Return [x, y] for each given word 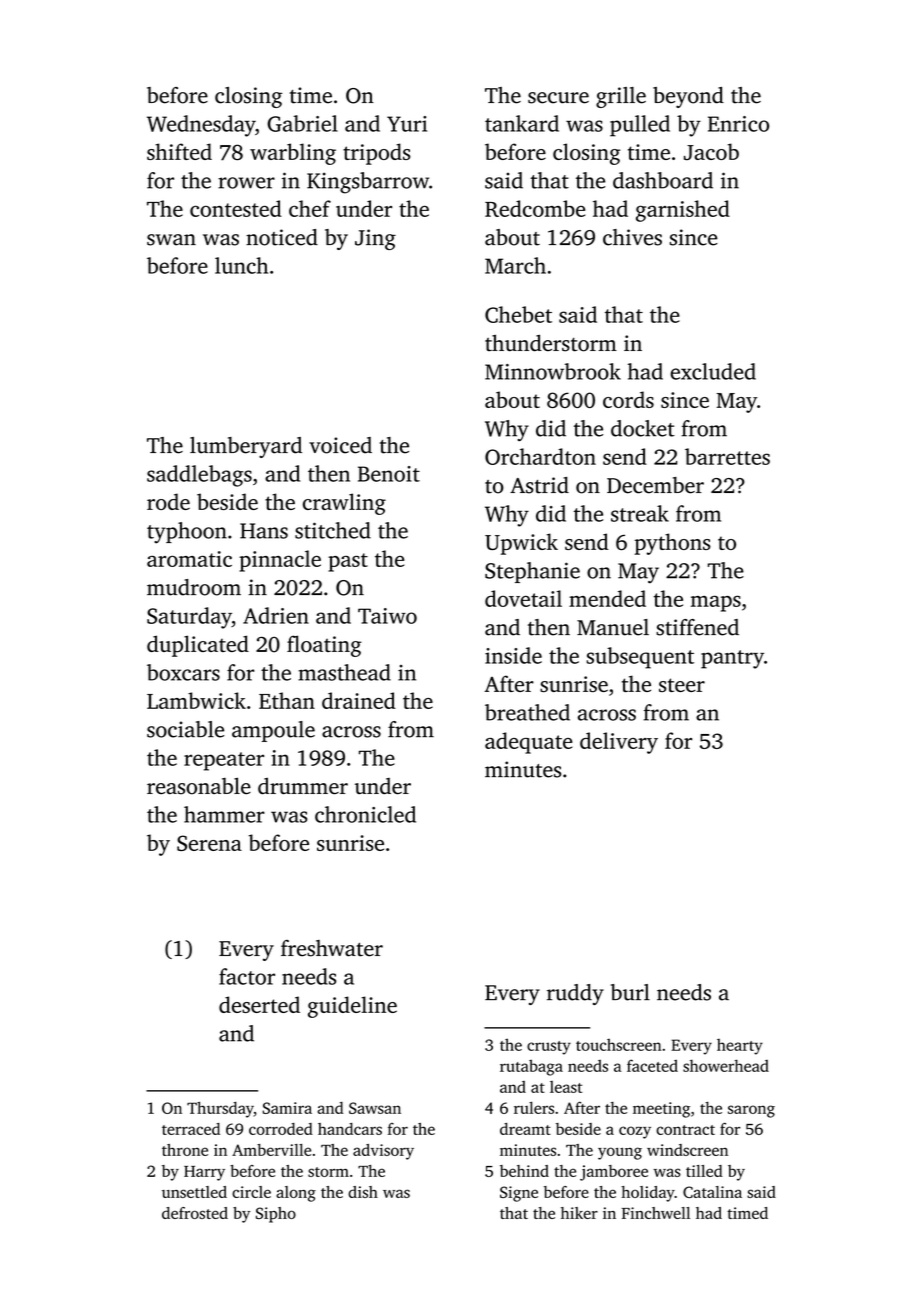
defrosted [195, 1213]
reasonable [199, 786]
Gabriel [302, 123]
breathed [527, 712]
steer [682, 685]
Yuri [407, 124]
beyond [688, 97]
